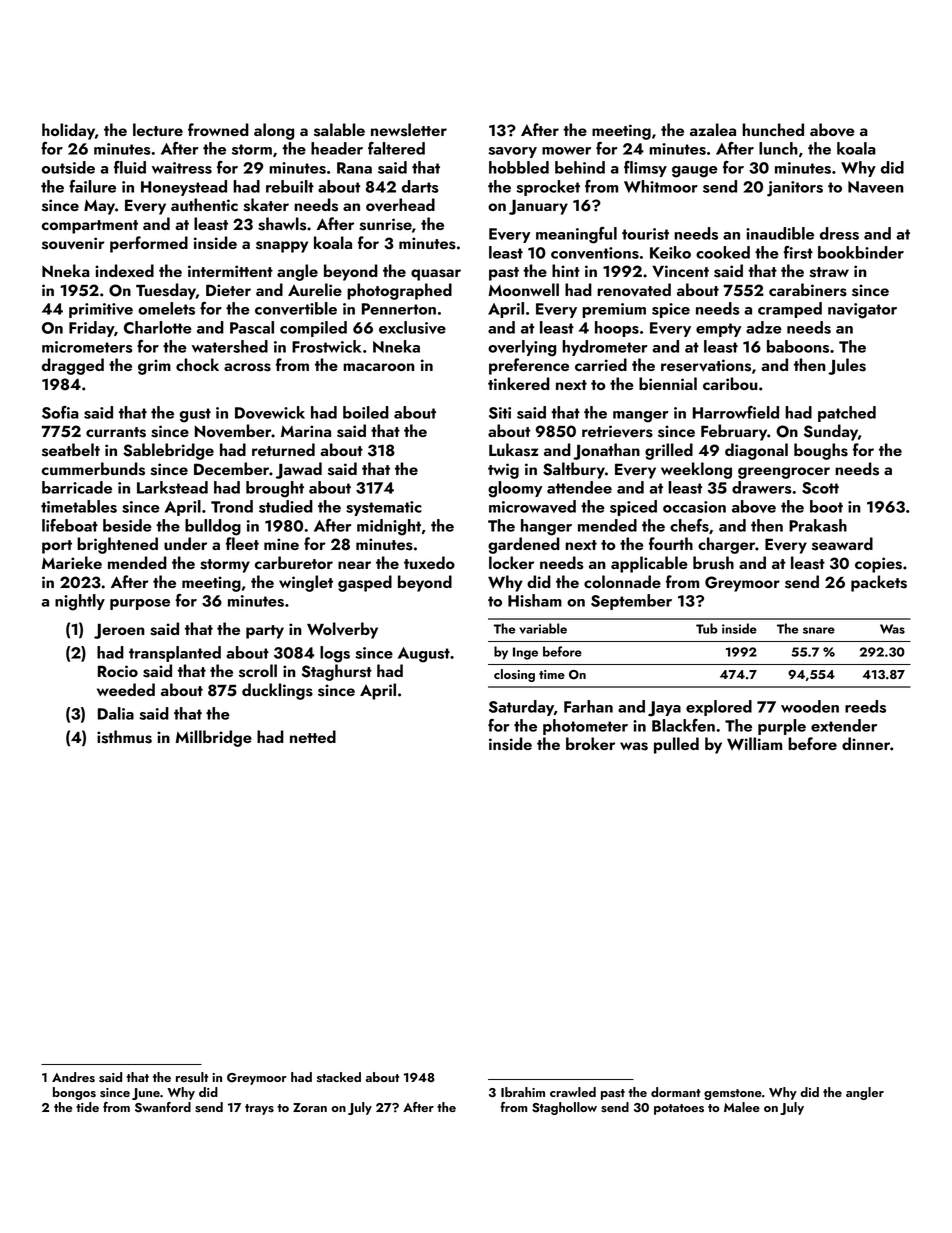 This image has height=1233, width=952. What do you see at coordinates (847, 366) in the image?
I see `Jules` at bounding box center [847, 366].
